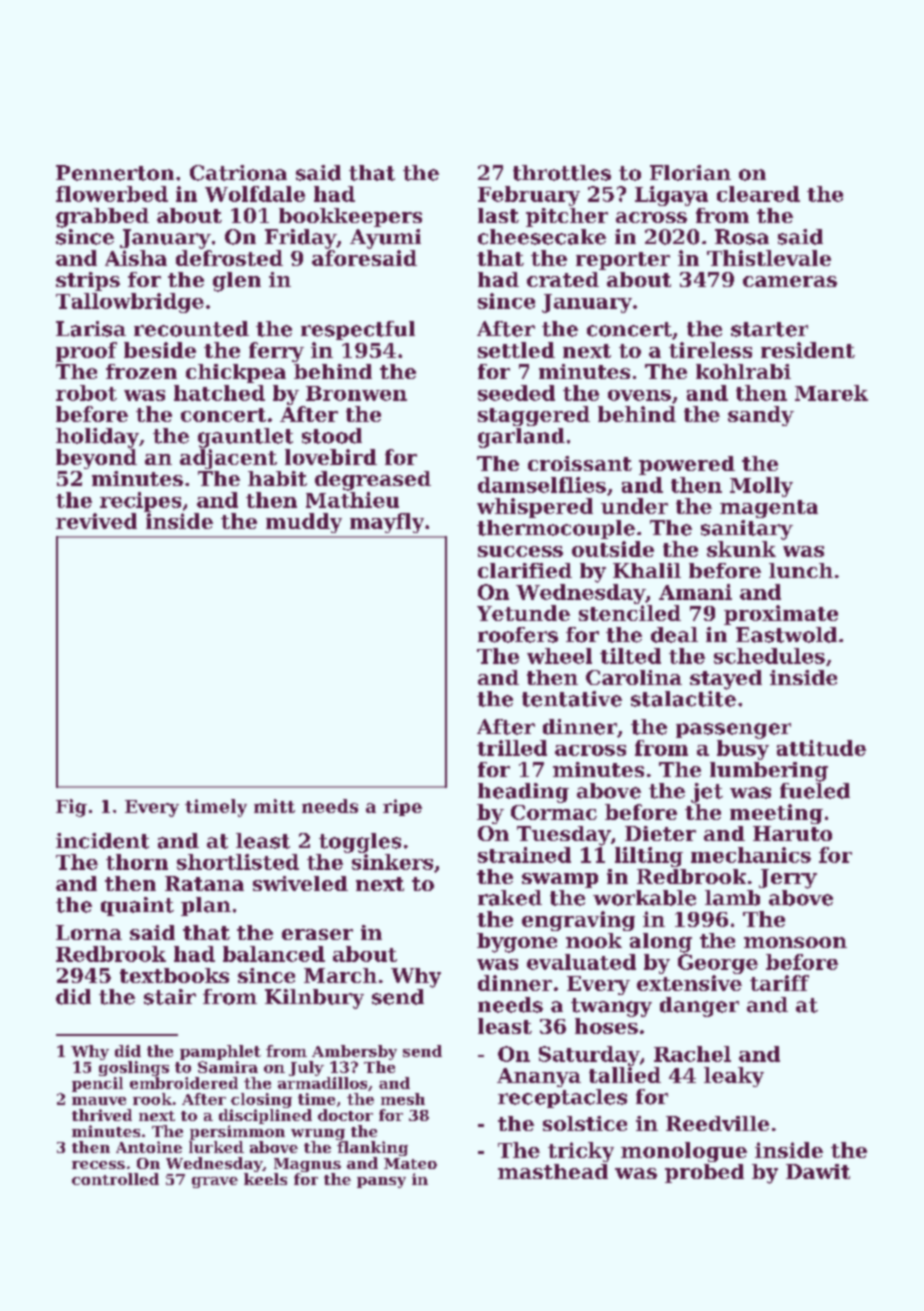 The height and width of the screenshot is (1311, 924). What do you see at coordinates (553, 1171) in the screenshot?
I see `masthead` at bounding box center [553, 1171].
